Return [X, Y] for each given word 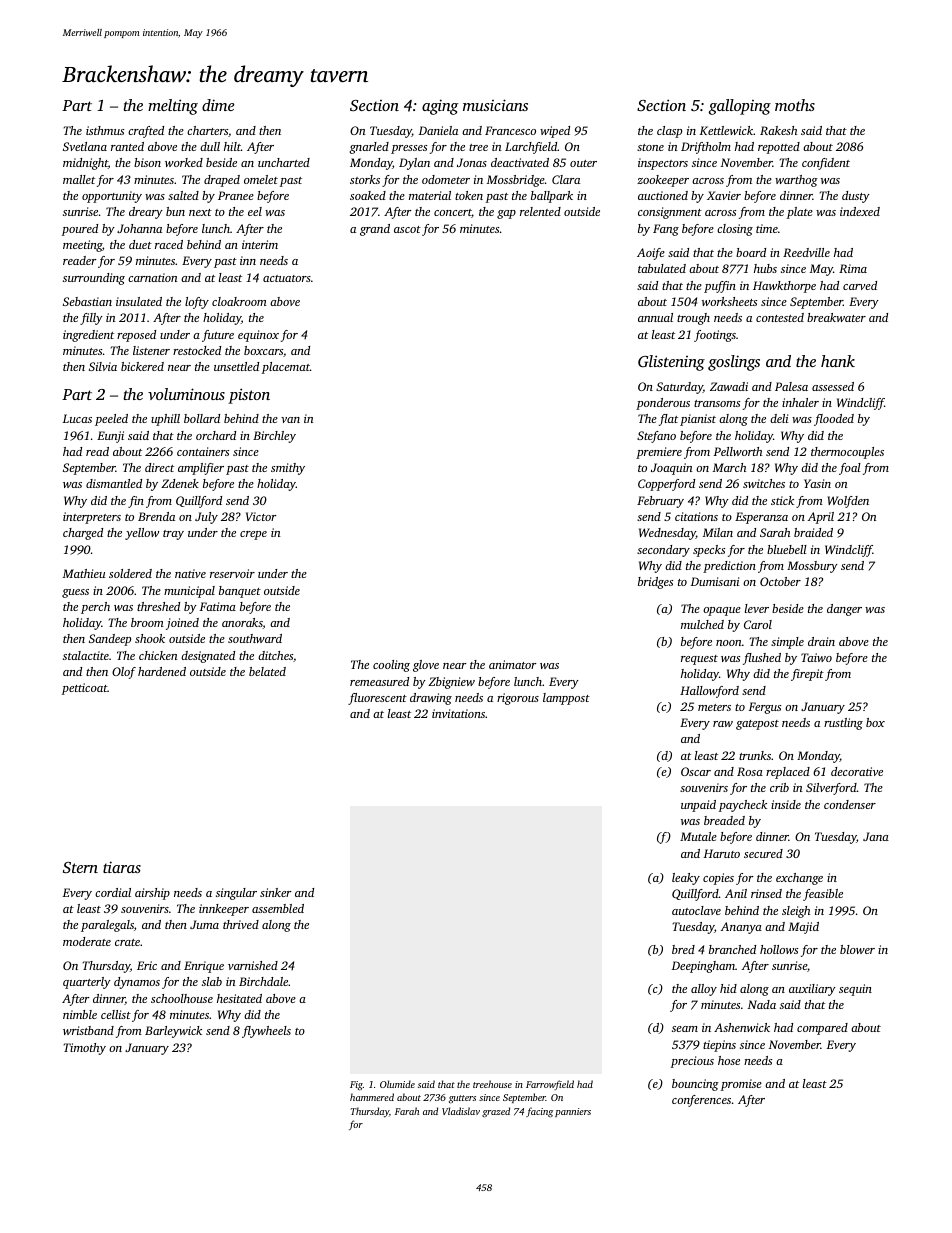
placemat [286, 368]
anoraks [242, 623]
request [699, 660]
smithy [288, 469]
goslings [734, 363]
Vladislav [461, 1111]
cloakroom [239, 301]
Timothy [85, 1049]
